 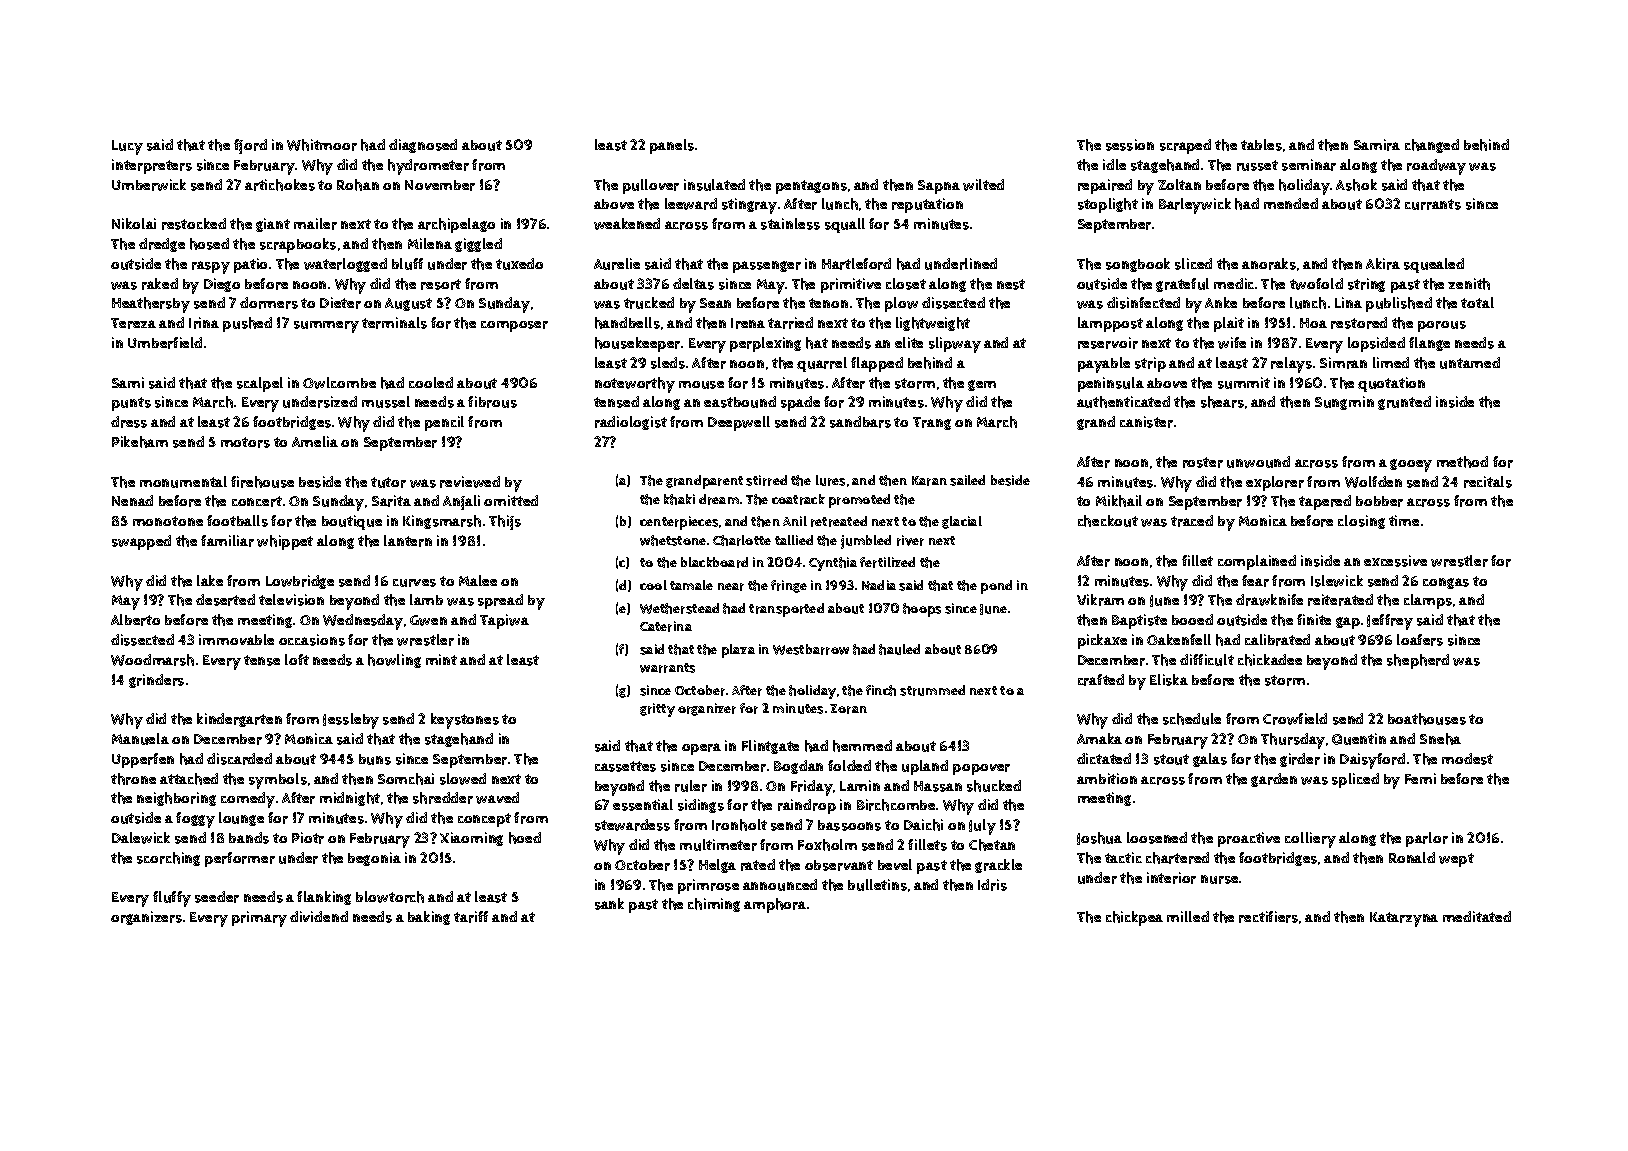 I want to click on Xiaoming, so click(x=471, y=839).
